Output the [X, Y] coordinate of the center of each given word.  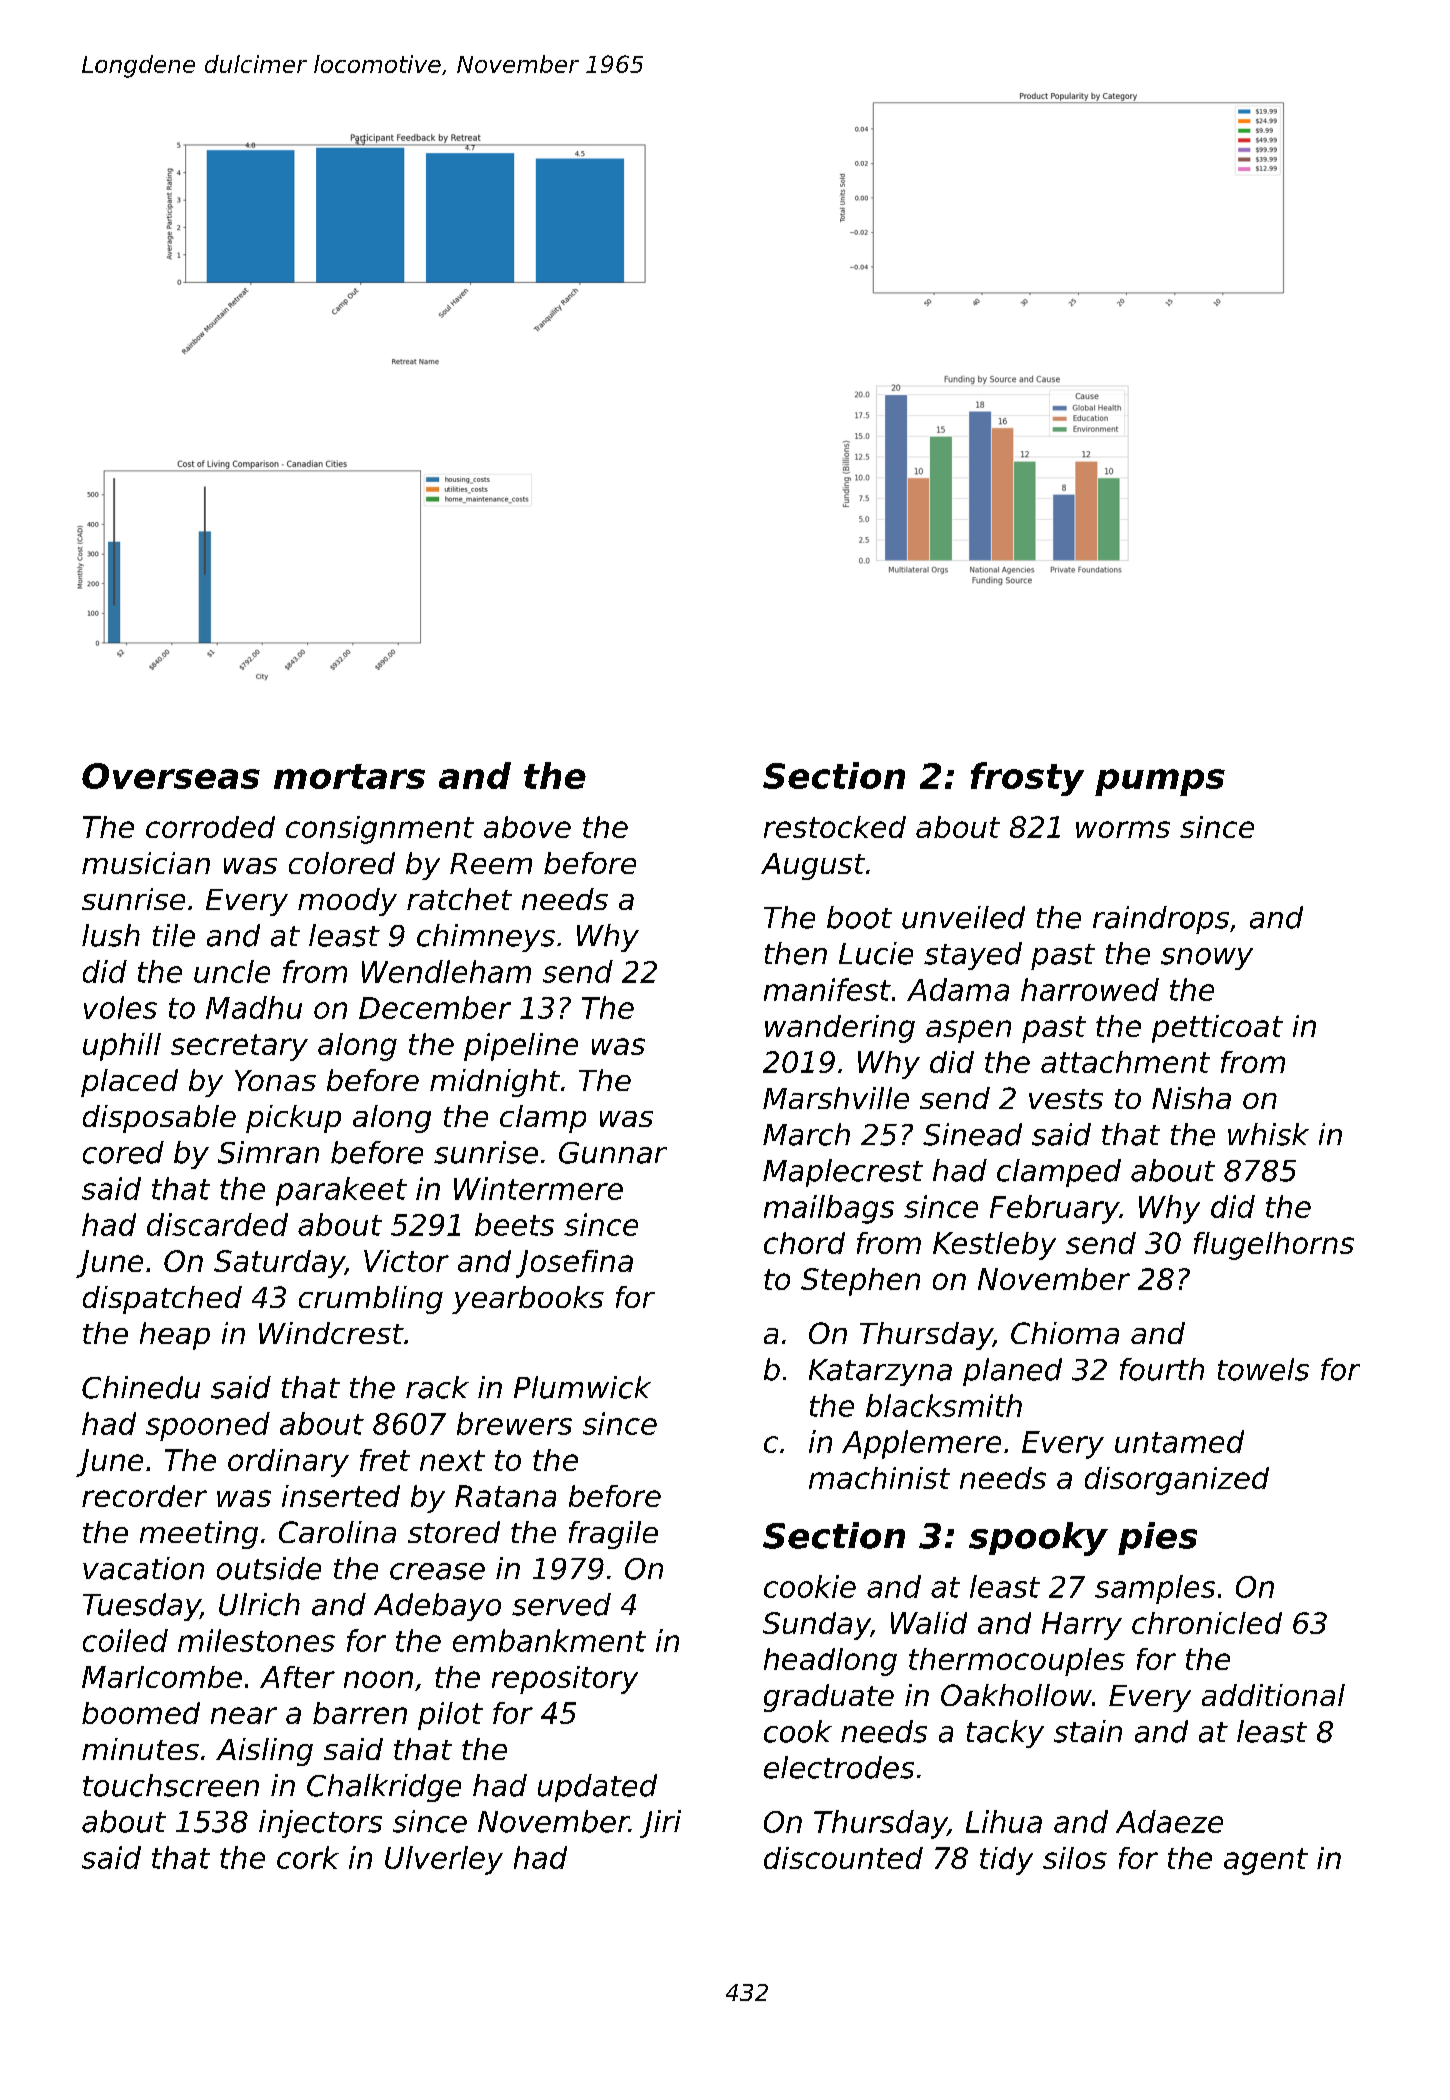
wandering [840, 1029]
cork [308, 1857]
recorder [144, 1496]
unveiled [963, 917]
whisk [1268, 1134]
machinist [879, 1478]
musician [146, 863]
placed [129, 1083]
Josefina [574, 1264]
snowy [1207, 959]
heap [175, 1336]
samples [1155, 1589]
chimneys [486, 938]
